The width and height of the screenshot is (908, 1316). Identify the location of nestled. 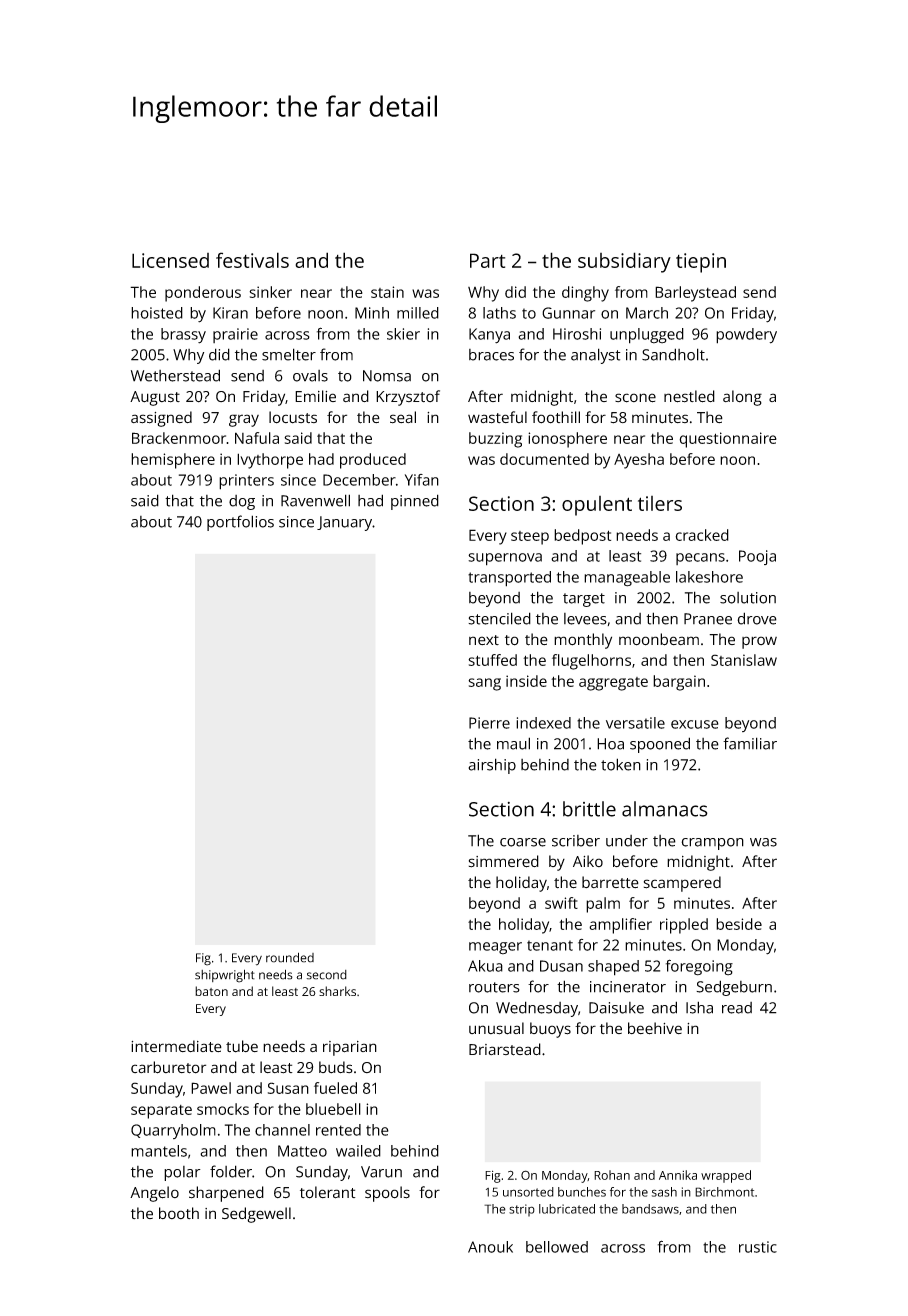
(689, 396).
